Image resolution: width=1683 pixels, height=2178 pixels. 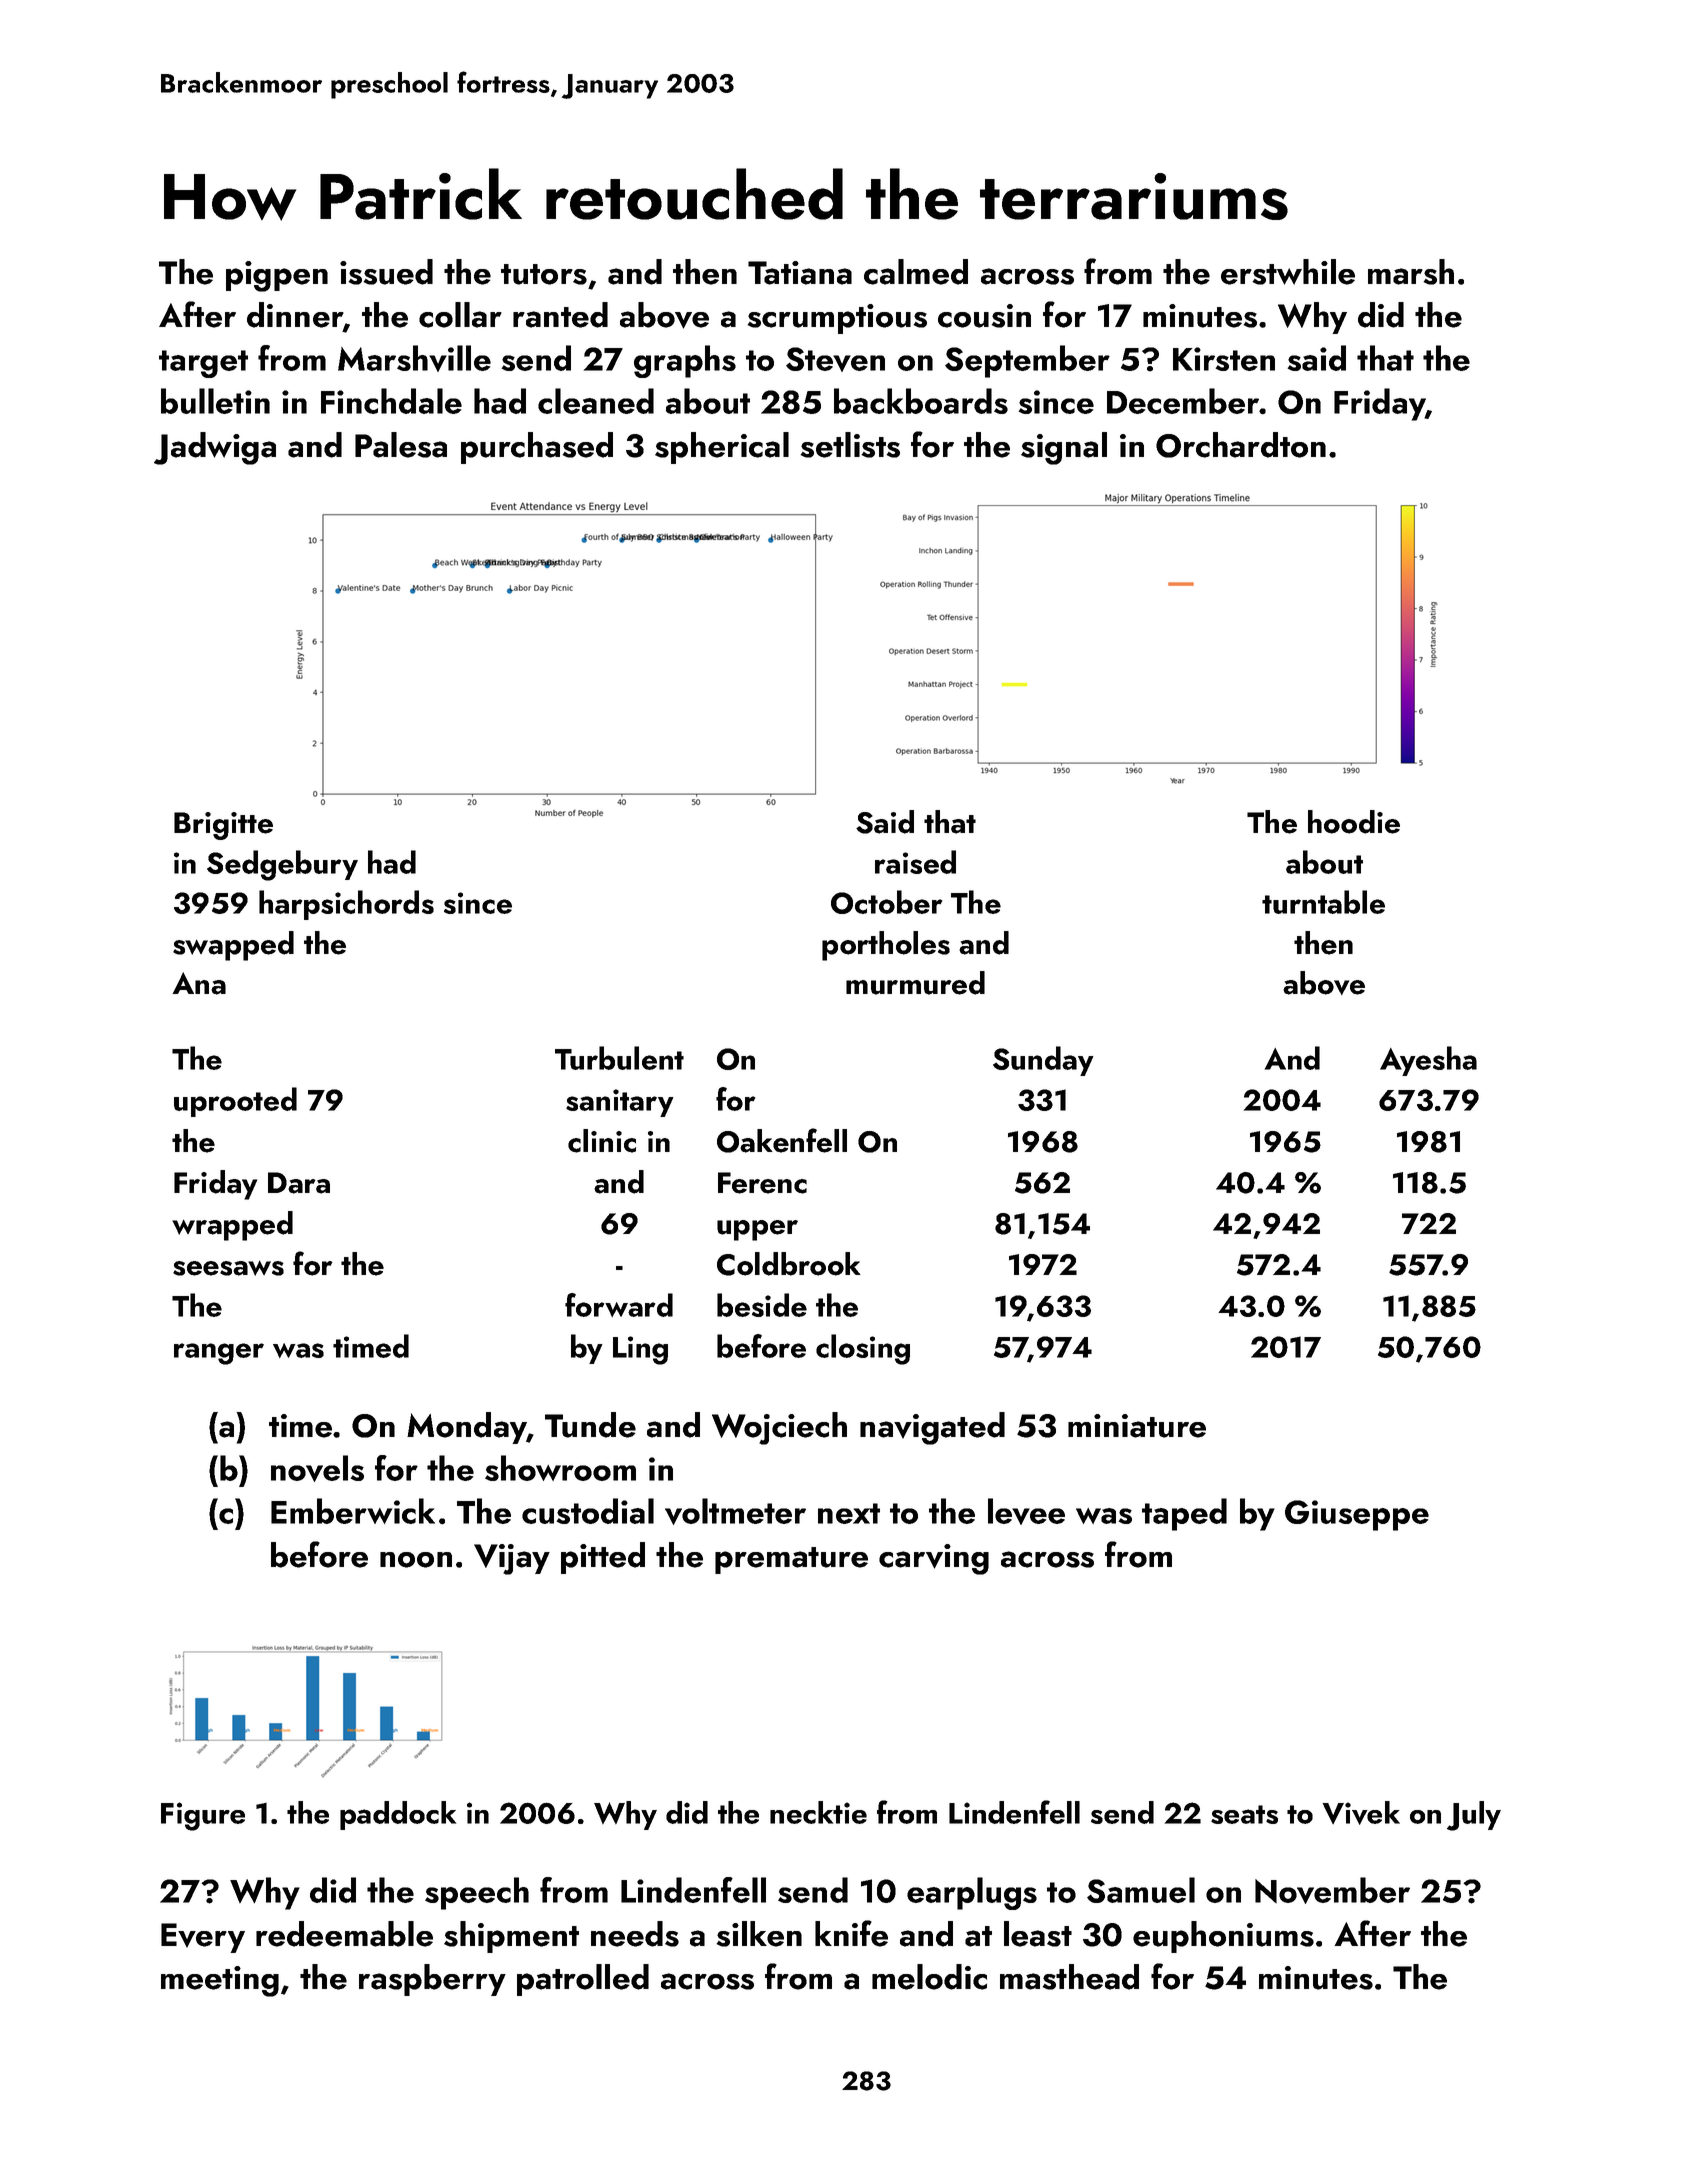 What do you see at coordinates (929, 1977) in the screenshot?
I see `melodic` at bounding box center [929, 1977].
